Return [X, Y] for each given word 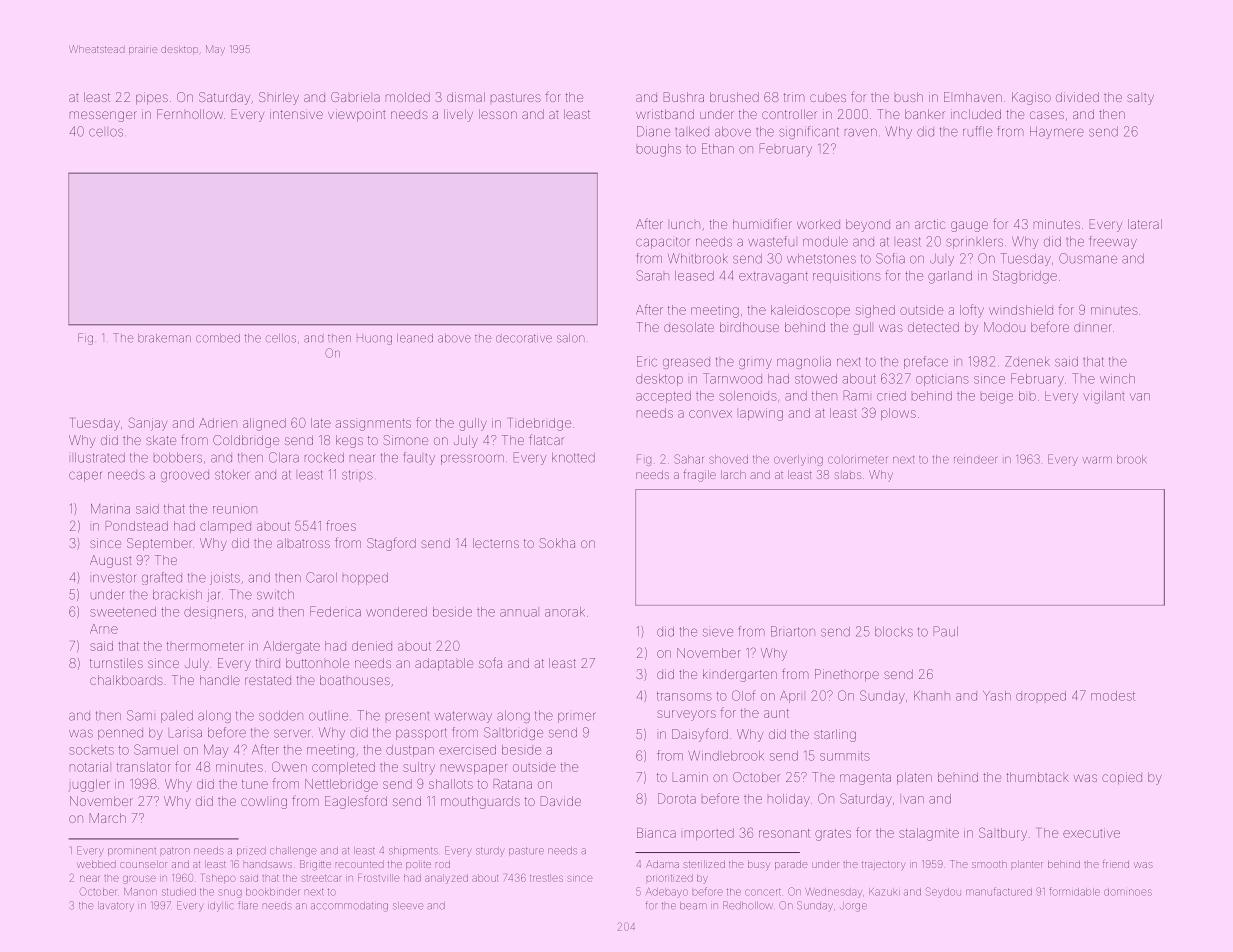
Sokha [557, 543]
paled [177, 717]
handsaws [268, 864]
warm [1097, 460]
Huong [374, 340]
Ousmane [1088, 258]
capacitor [662, 243]
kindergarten [740, 675]
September [159, 544]
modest [1113, 696]
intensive [296, 114]
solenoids [748, 396]
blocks [894, 632]
